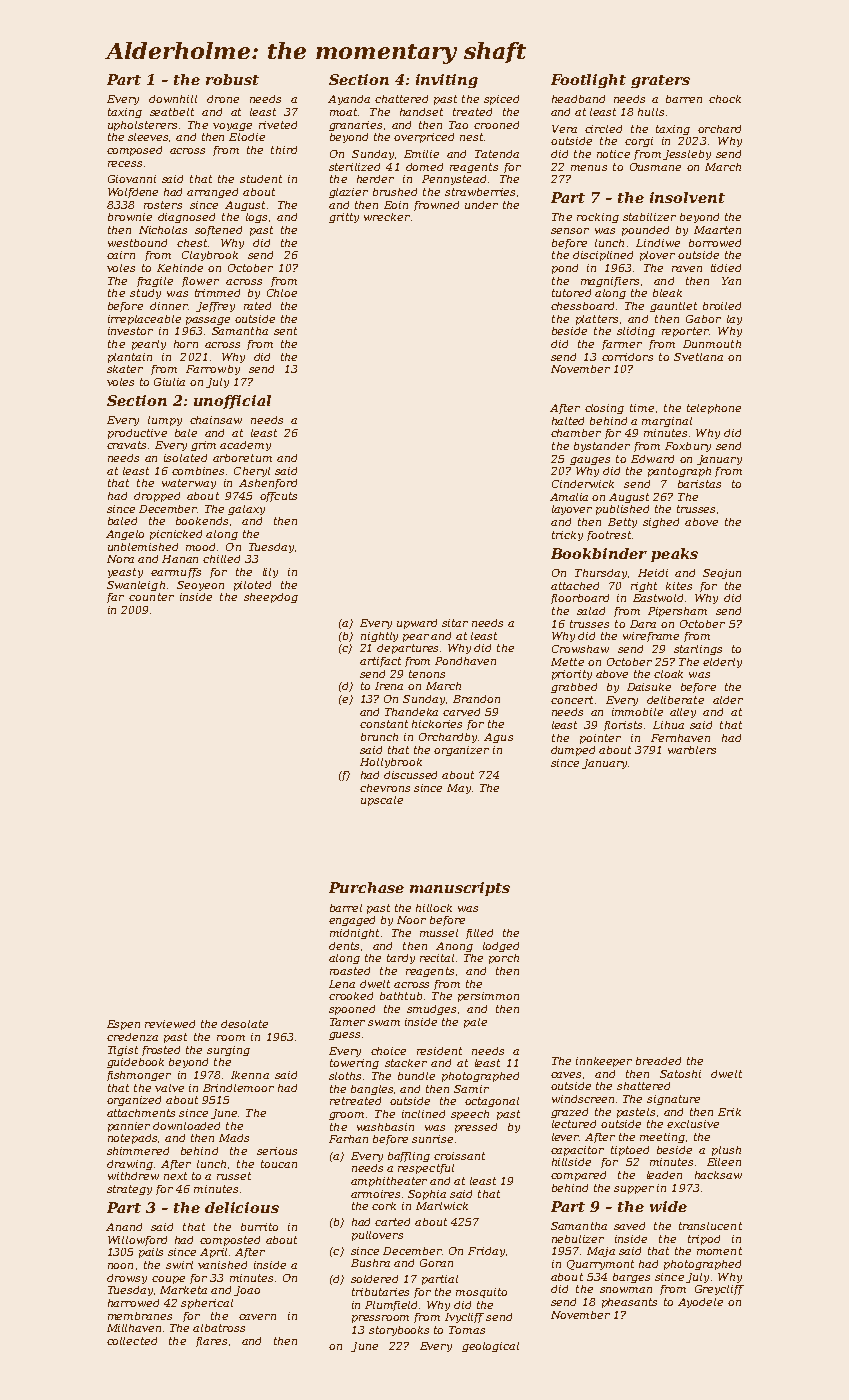 This image has height=1400, width=849. What do you see at coordinates (170, 1024) in the image?
I see `reviewed` at bounding box center [170, 1024].
